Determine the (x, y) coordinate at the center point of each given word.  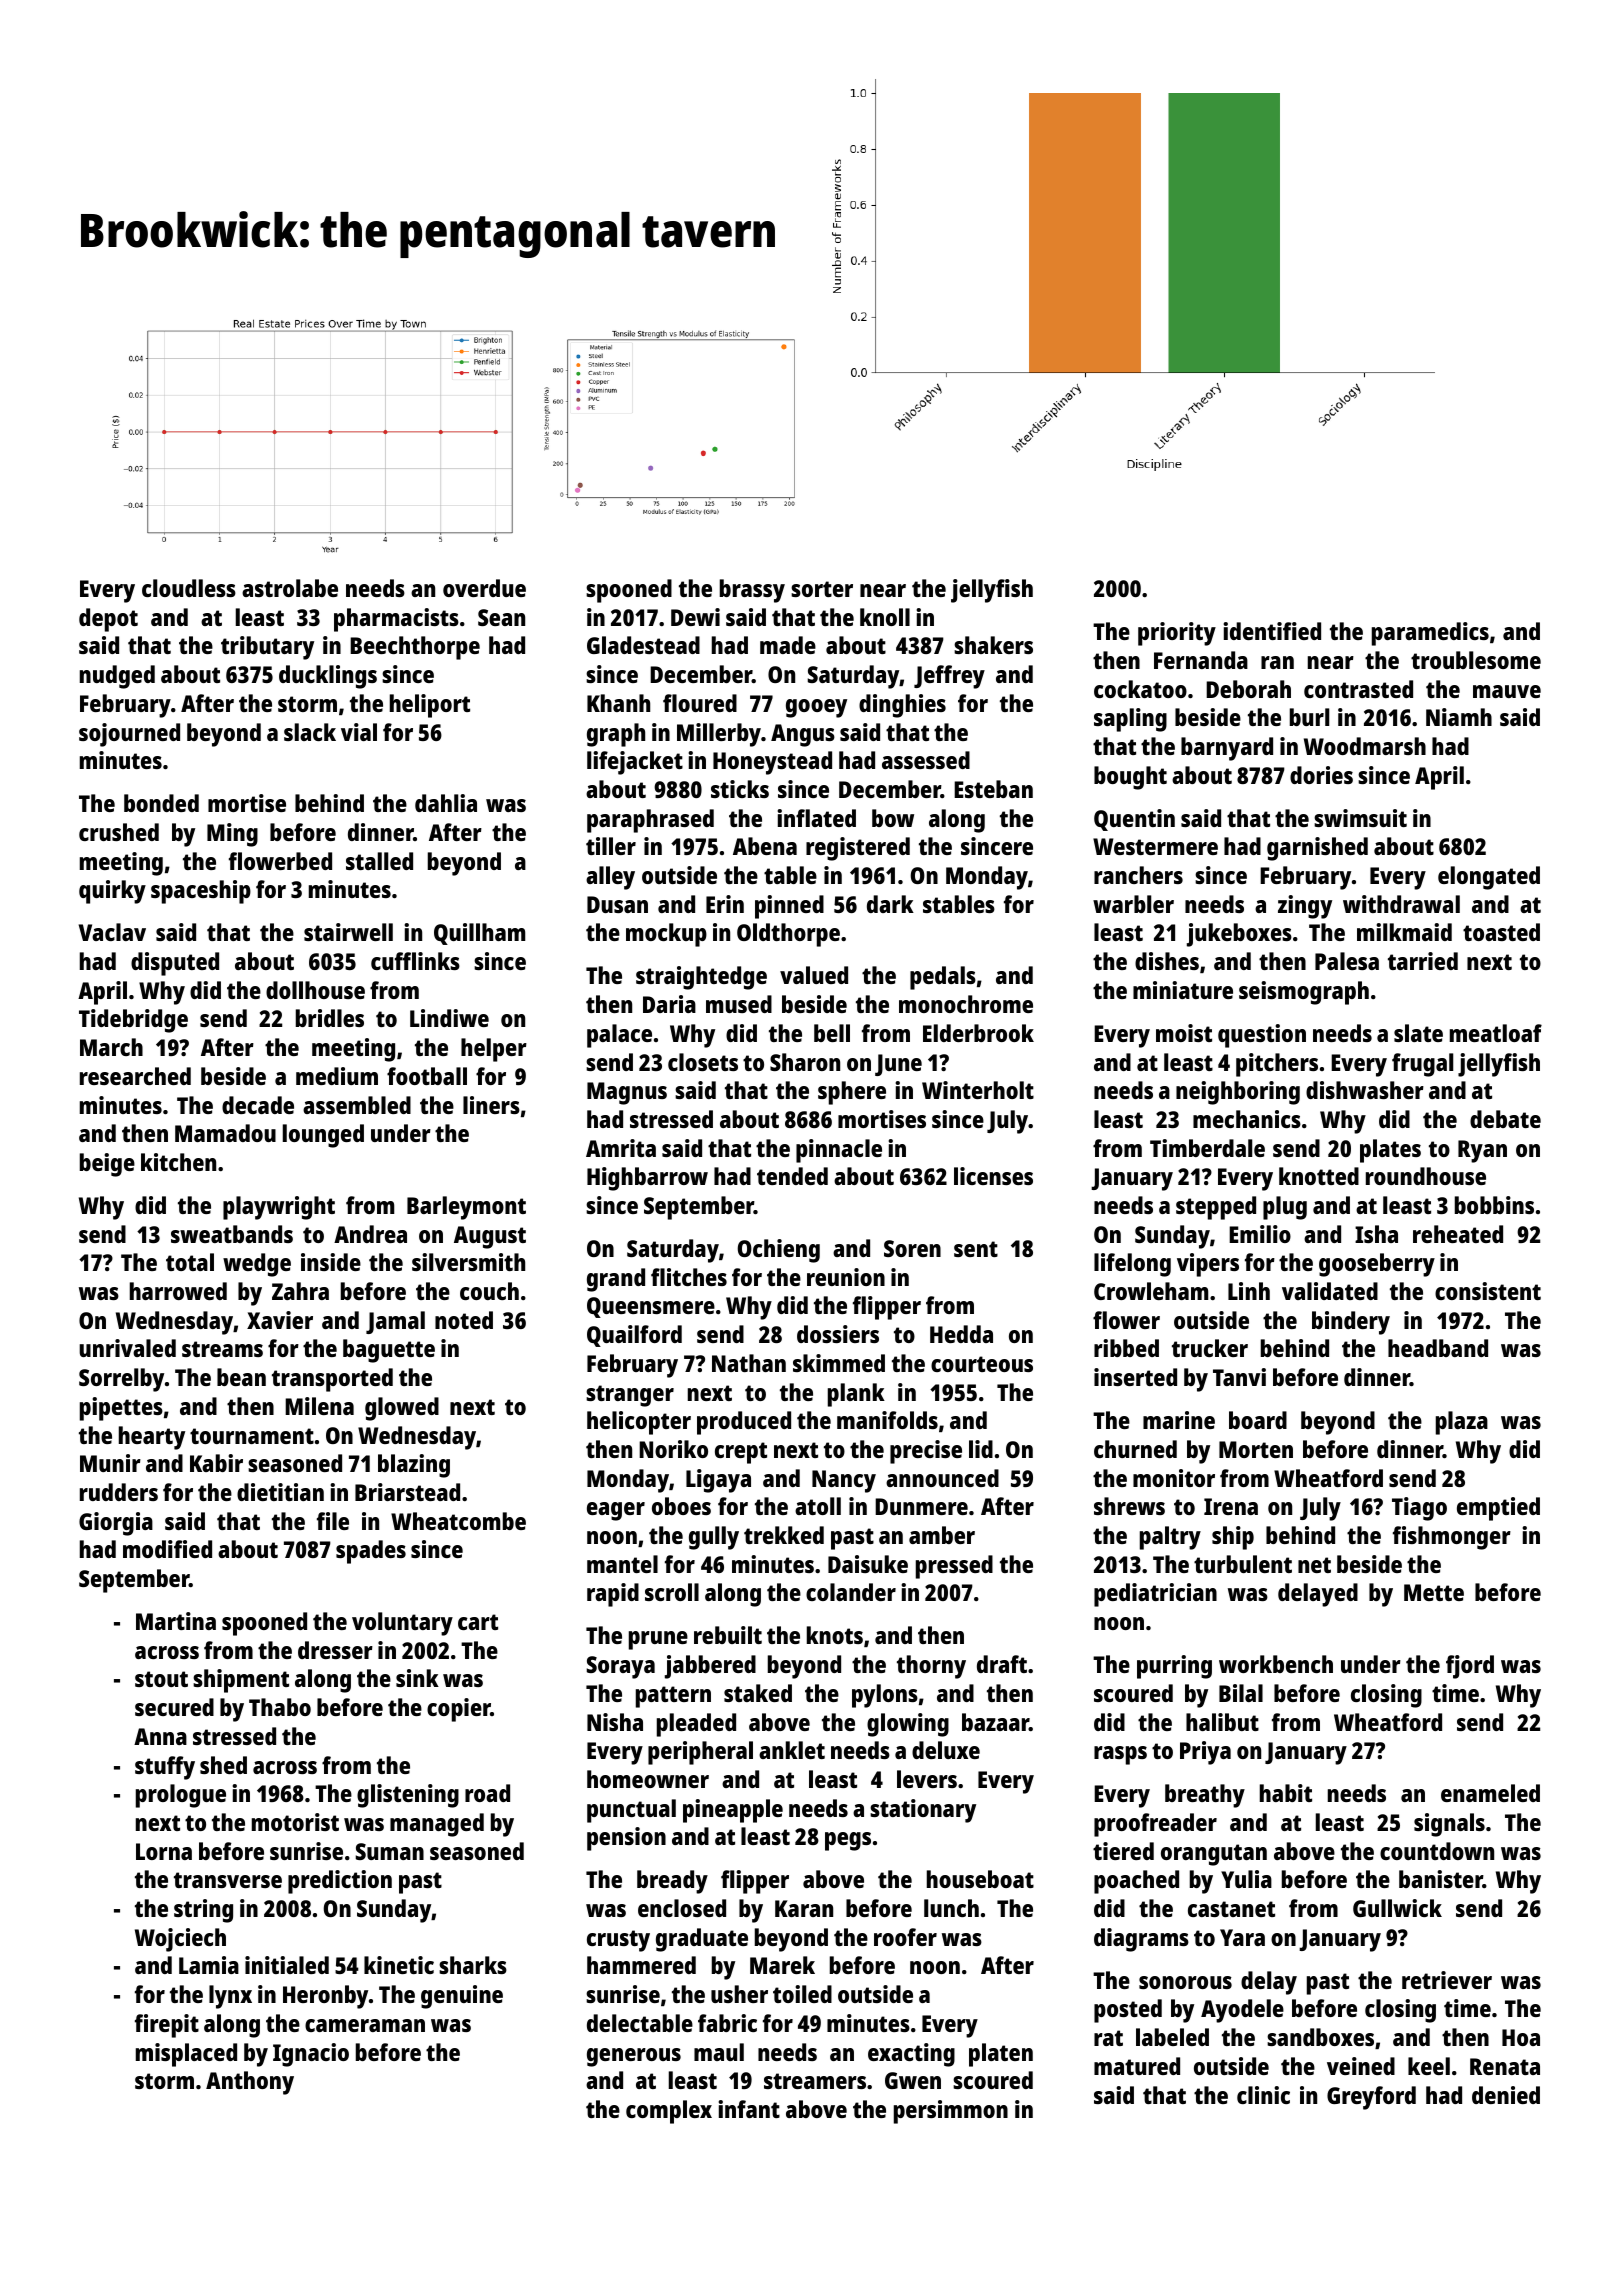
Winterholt (978, 1090)
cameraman (365, 2025)
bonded (161, 803)
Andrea (370, 1234)
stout (161, 1679)
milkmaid (1404, 932)
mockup (666, 935)
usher (739, 1994)
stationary (923, 1811)
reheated (1458, 1234)
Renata (1505, 2066)
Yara (1242, 1937)
